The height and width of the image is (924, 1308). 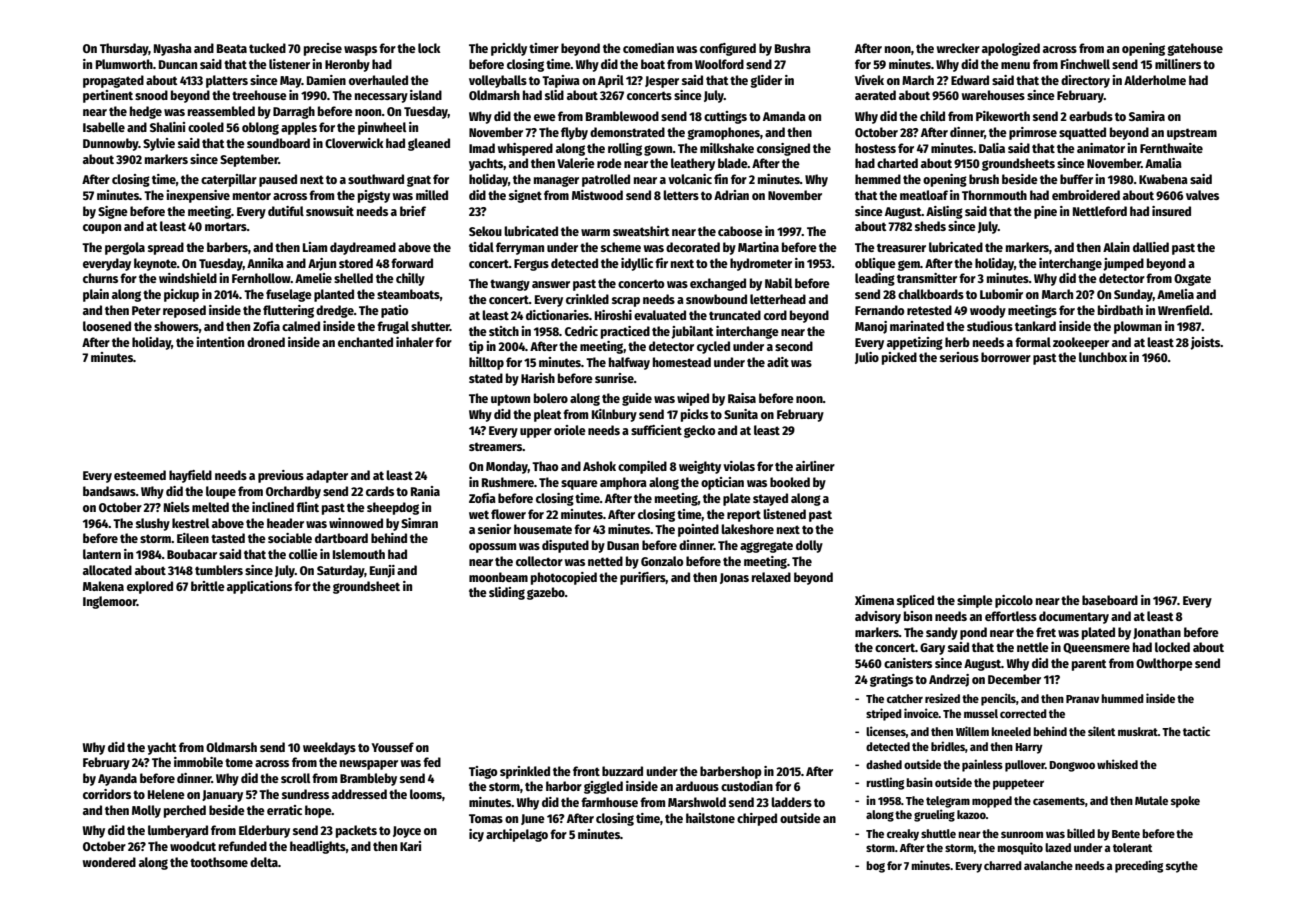 What do you see at coordinates (226, 226) in the image?
I see `mortars` at bounding box center [226, 226].
